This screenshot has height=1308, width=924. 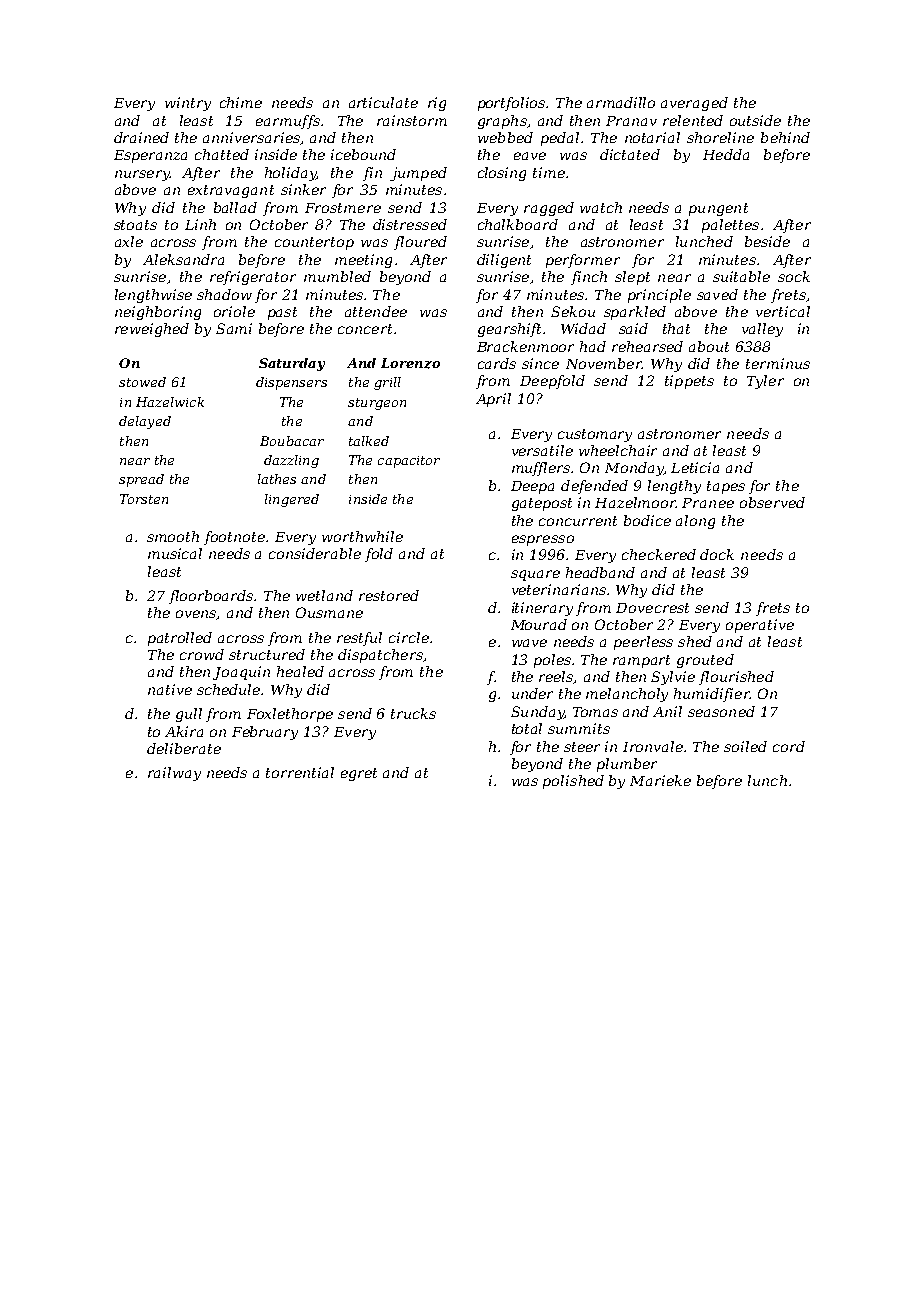 What do you see at coordinates (760, 626) in the screenshot?
I see `operative` at bounding box center [760, 626].
